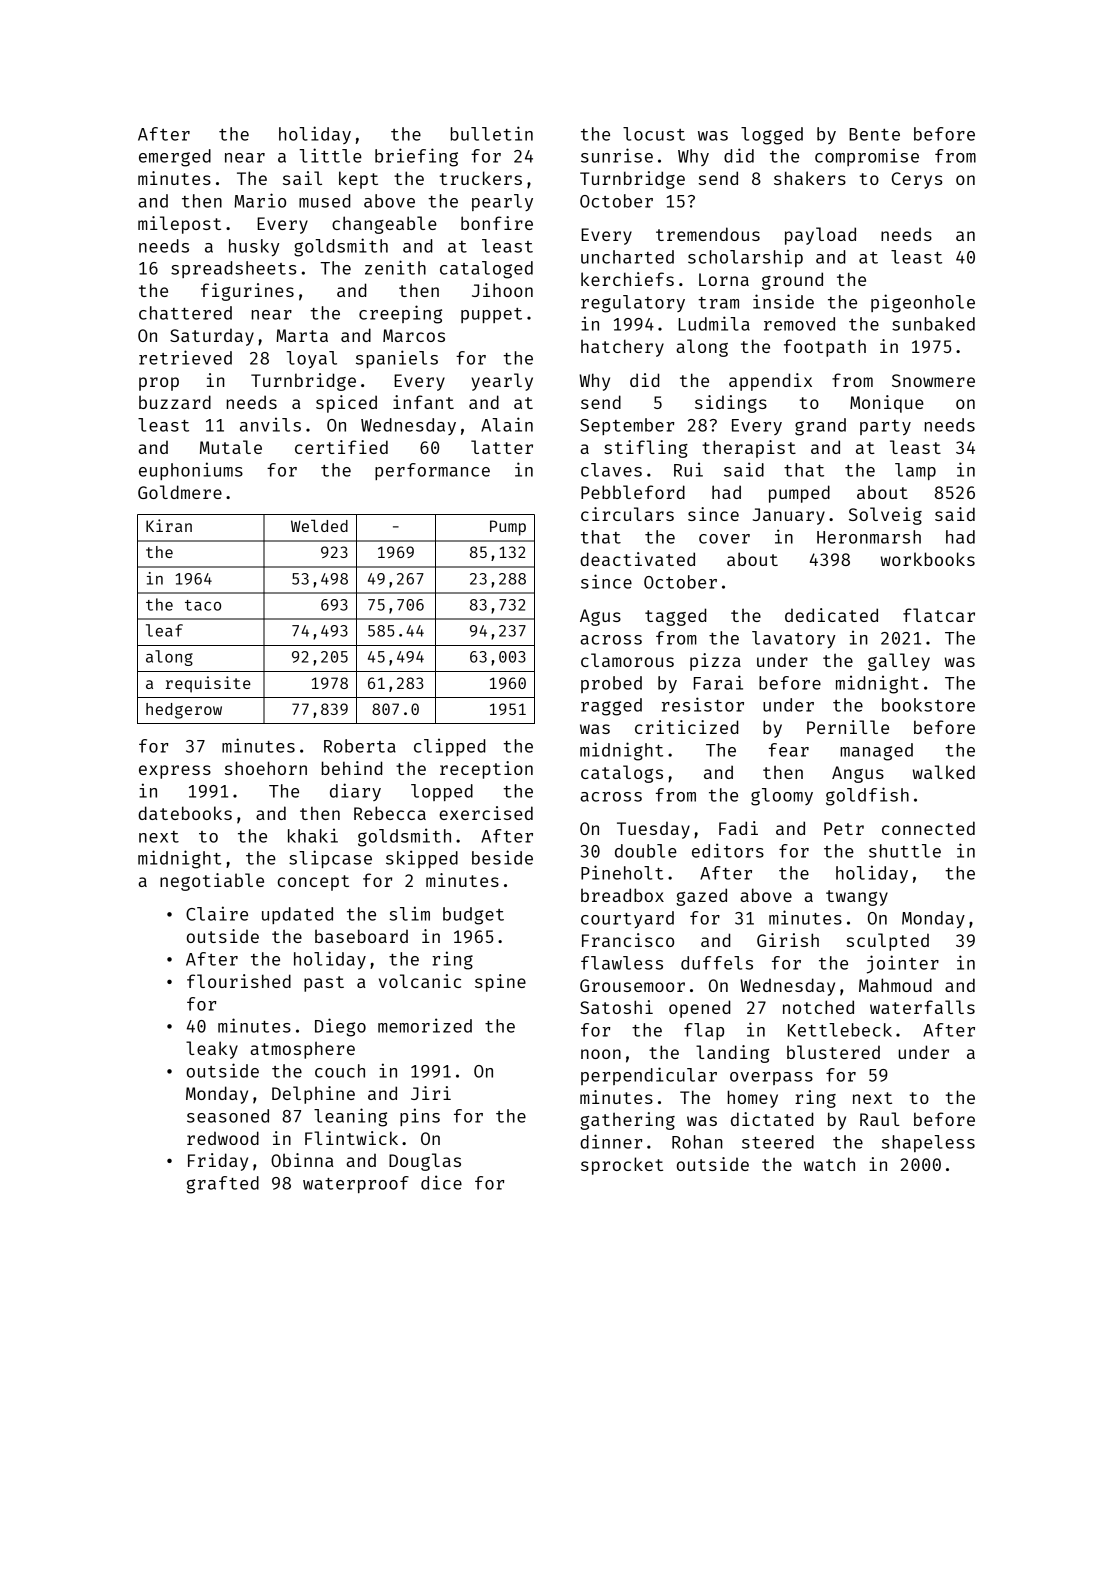 Image resolution: width=1114 pixels, height=1576 pixels. What do you see at coordinates (319, 525) in the screenshot?
I see `Welded` at bounding box center [319, 525].
